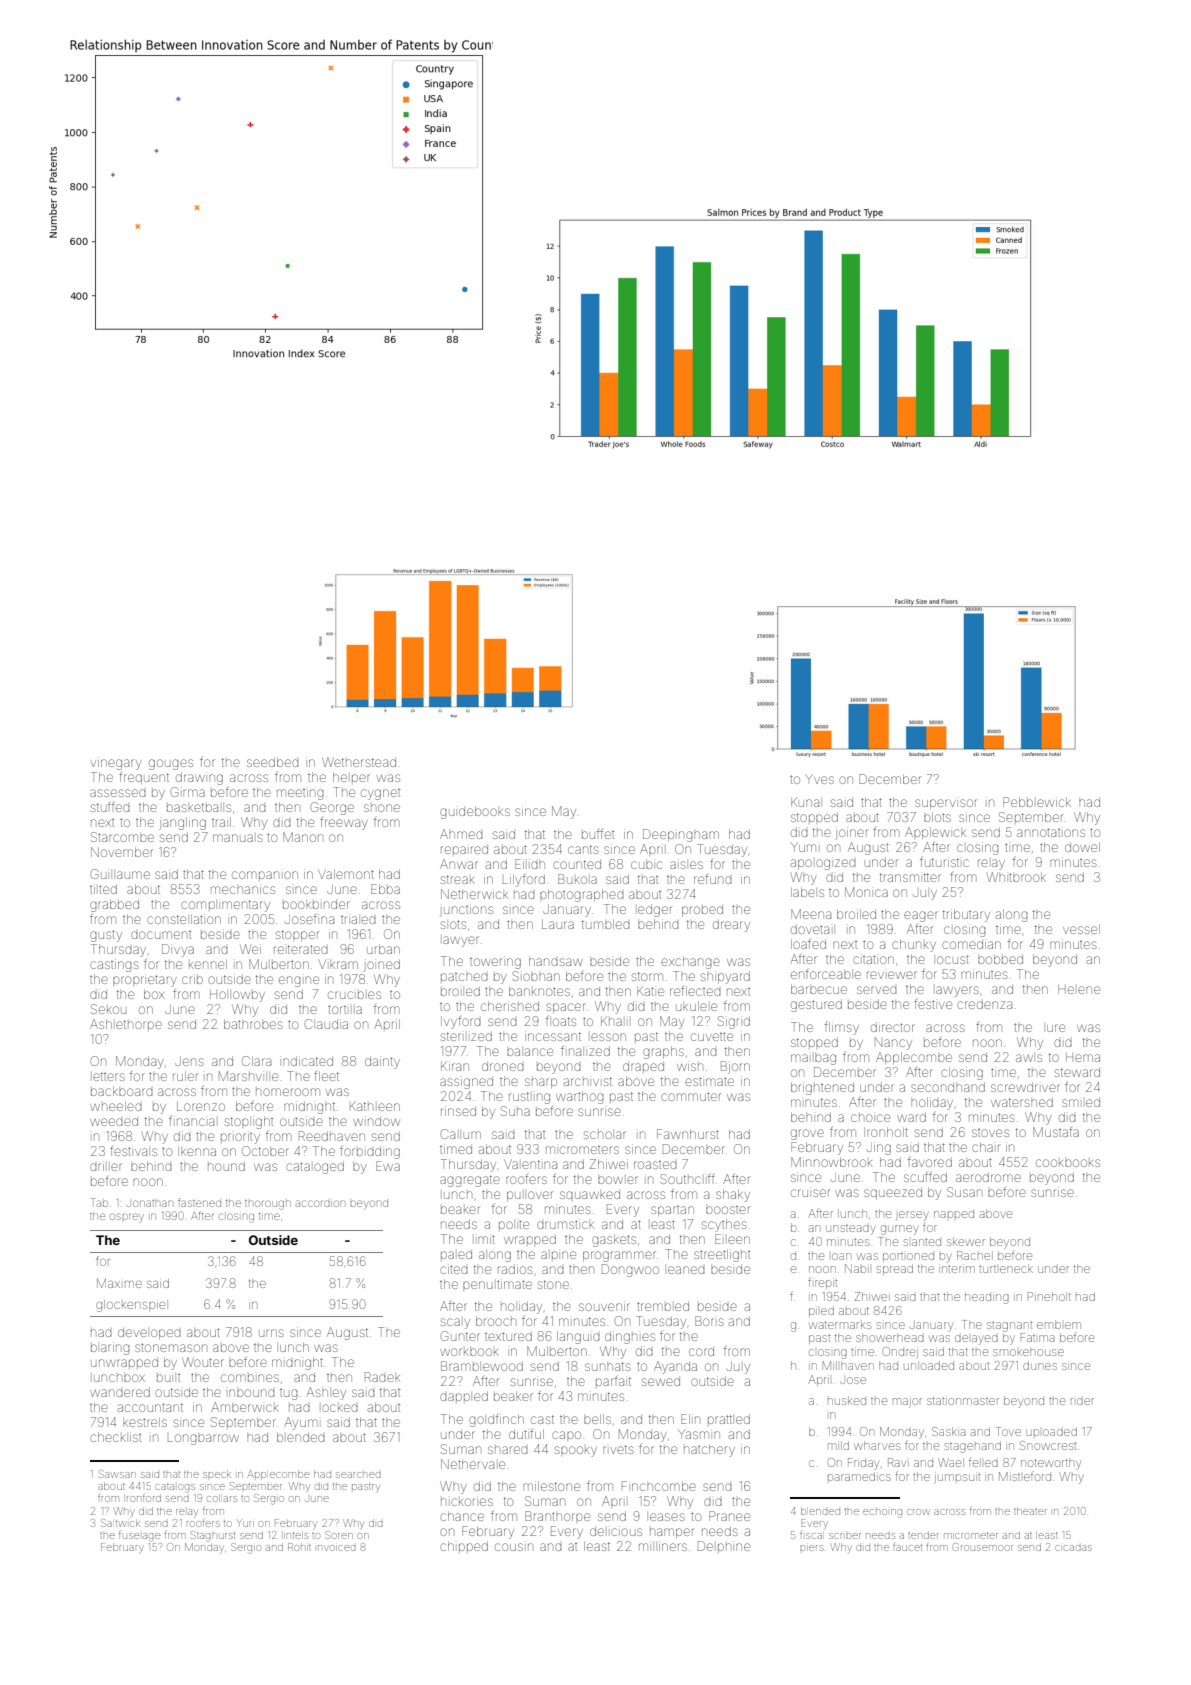 The image size is (1191, 1685). Describe the element at coordinates (109, 1009) in the image. I see `Sekou` at that location.
